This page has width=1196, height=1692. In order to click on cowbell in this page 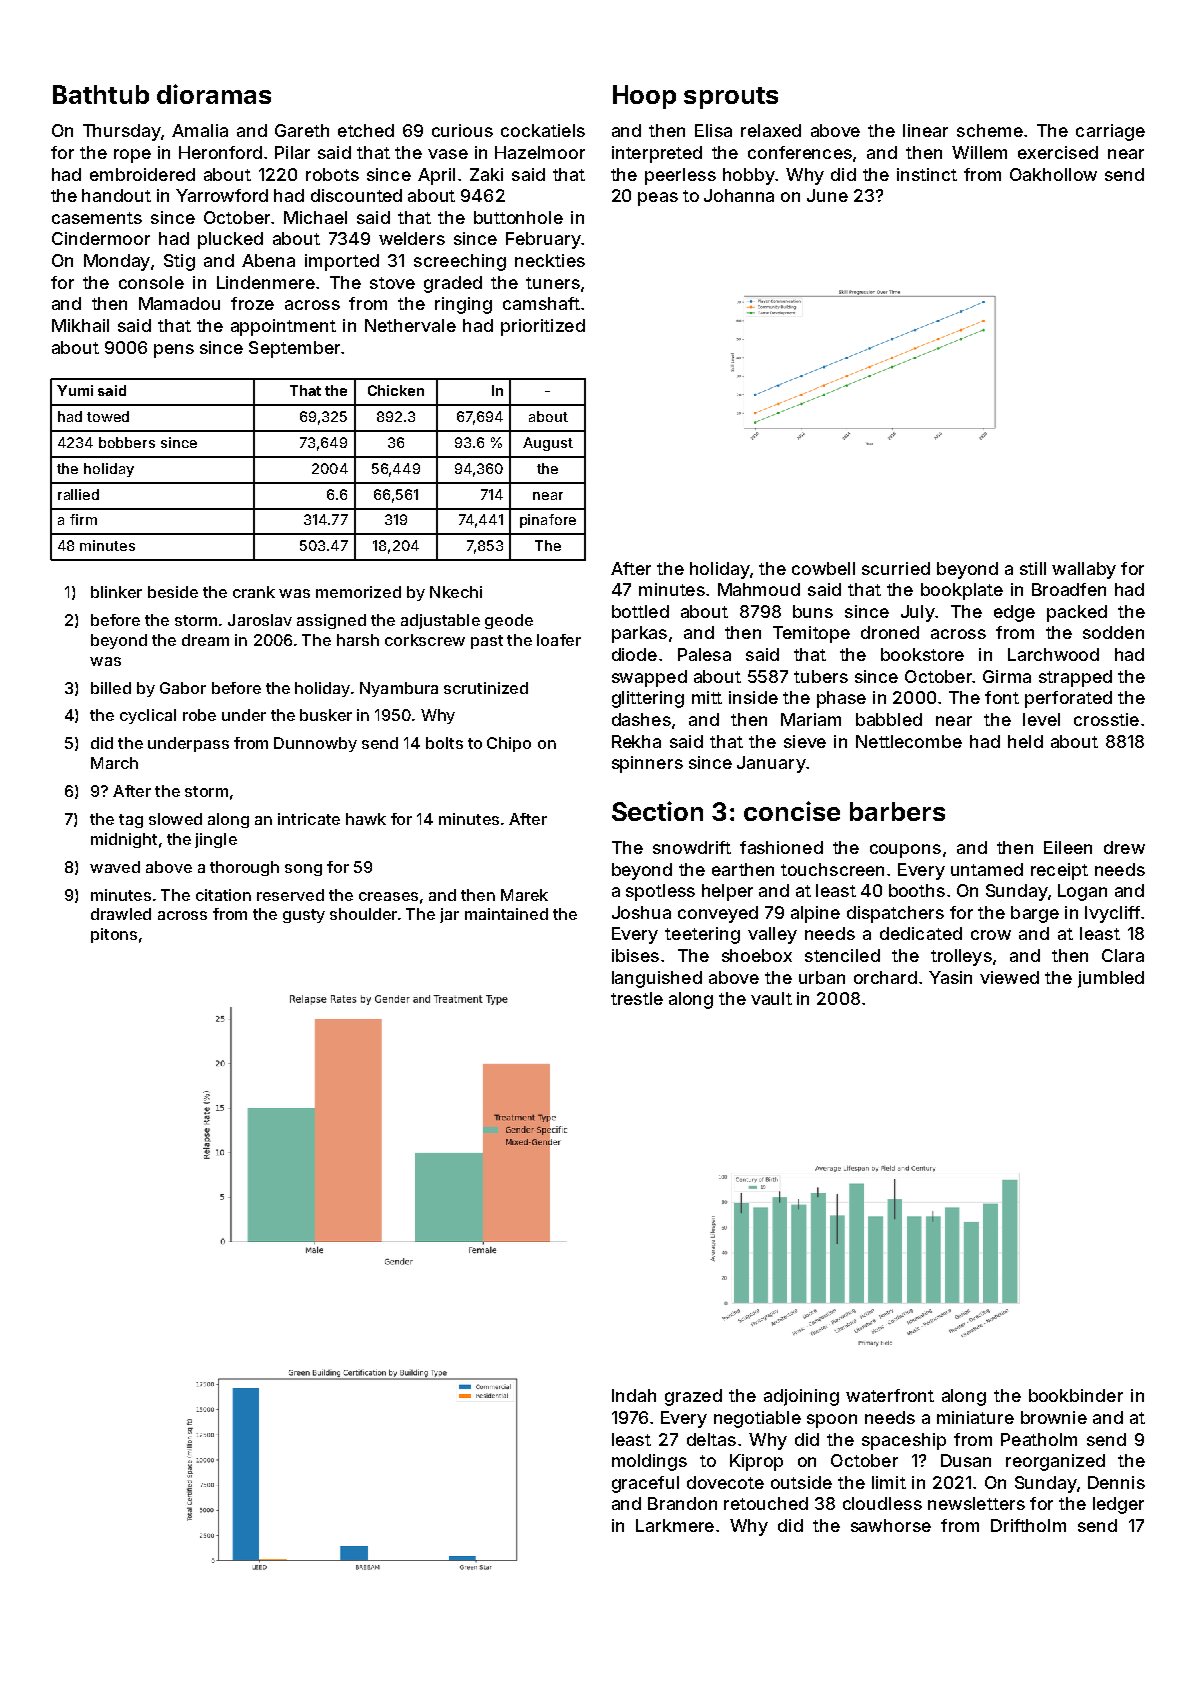, I will do `click(823, 568)`.
